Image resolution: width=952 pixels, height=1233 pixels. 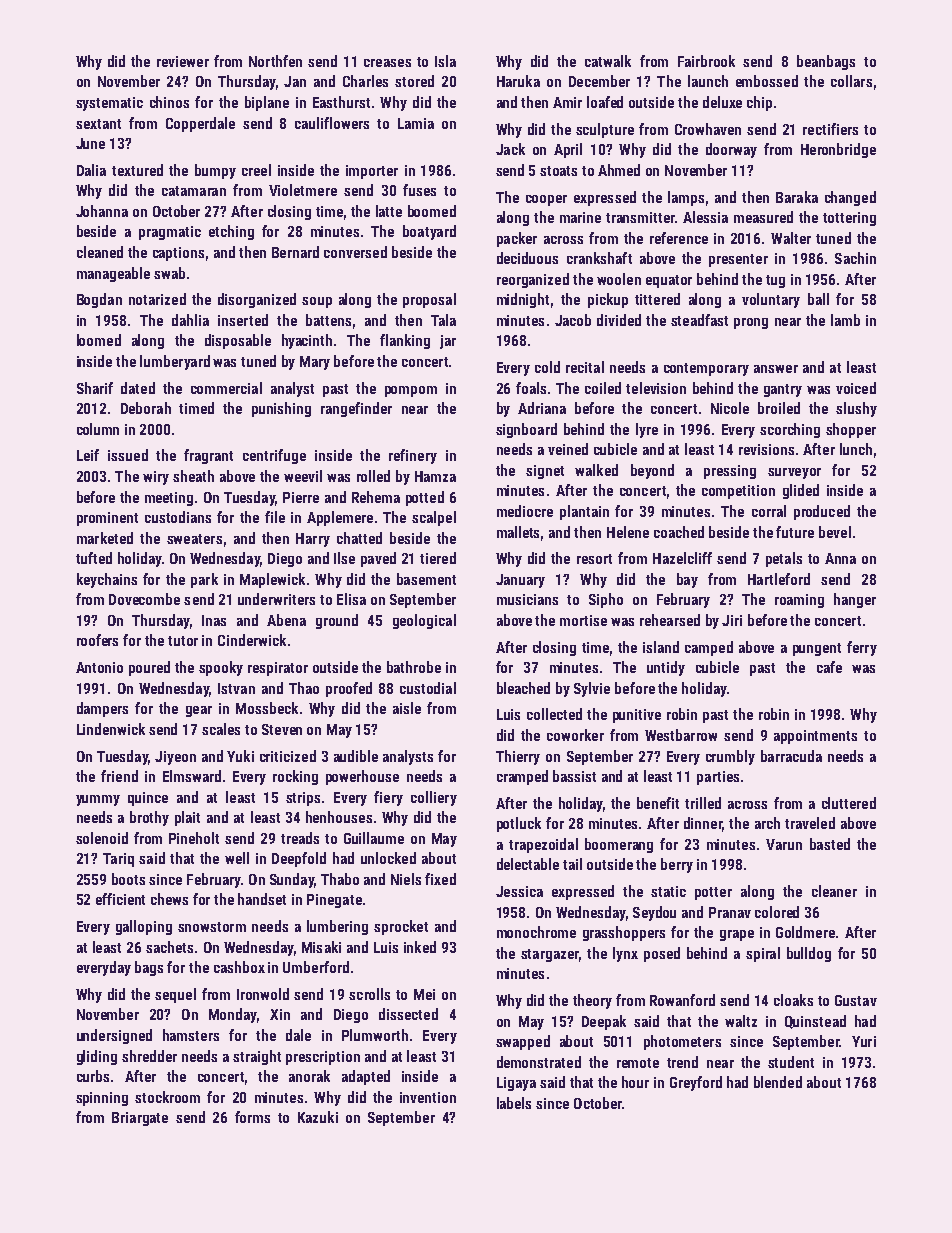 What do you see at coordinates (109, 104) in the screenshot?
I see `systematic` at bounding box center [109, 104].
